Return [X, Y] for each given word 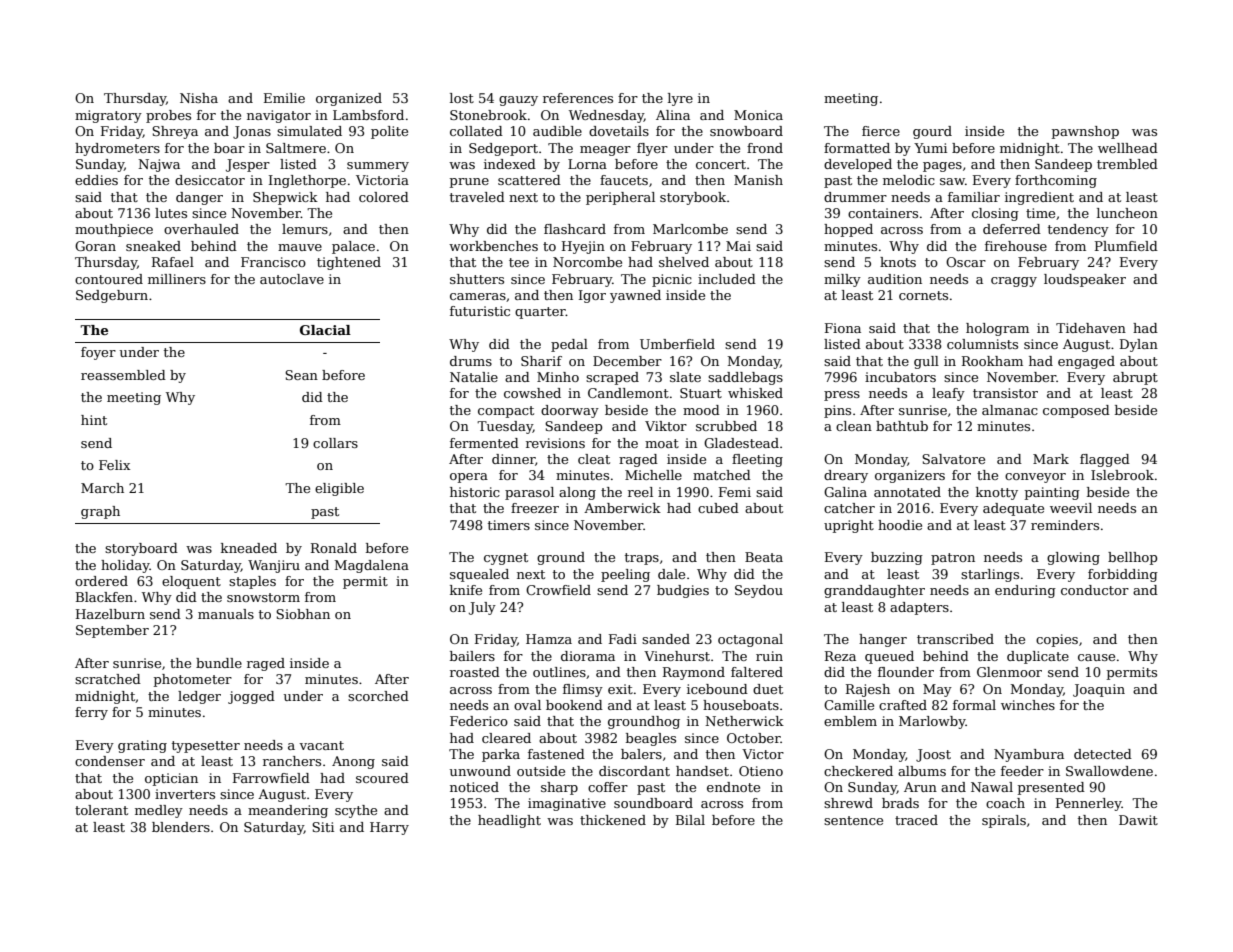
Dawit [1138, 820]
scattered [529, 180]
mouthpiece [114, 230]
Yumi [930, 148]
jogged [251, 697]
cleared [506, 738]
